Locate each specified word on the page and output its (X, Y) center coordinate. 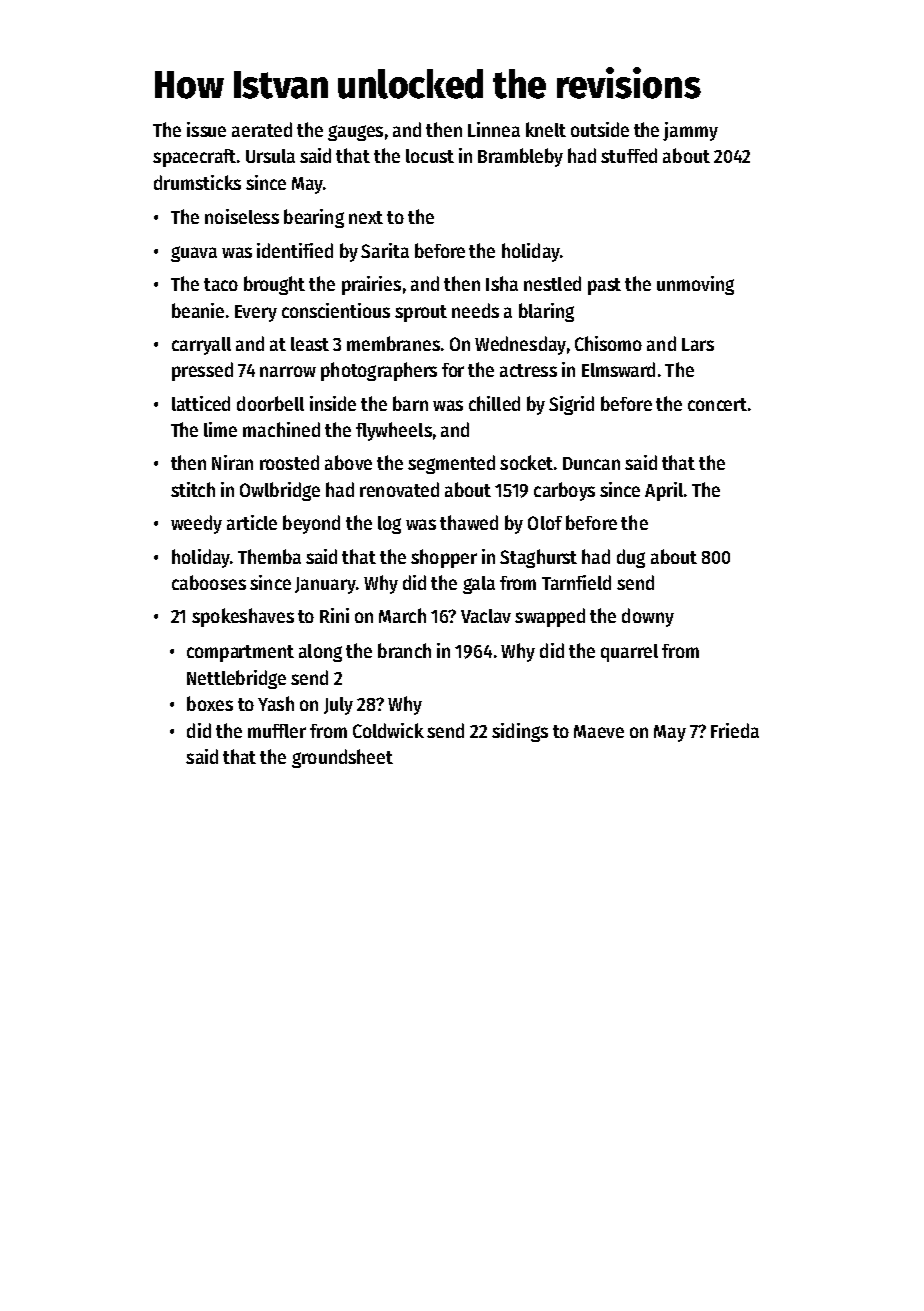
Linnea (494, 129)
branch (404, 650)
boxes (210, 703)
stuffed (629, 155)
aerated (262, 129)
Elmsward (618, 369)
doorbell (270, 403)
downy (648, 617)
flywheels (394, 431)
